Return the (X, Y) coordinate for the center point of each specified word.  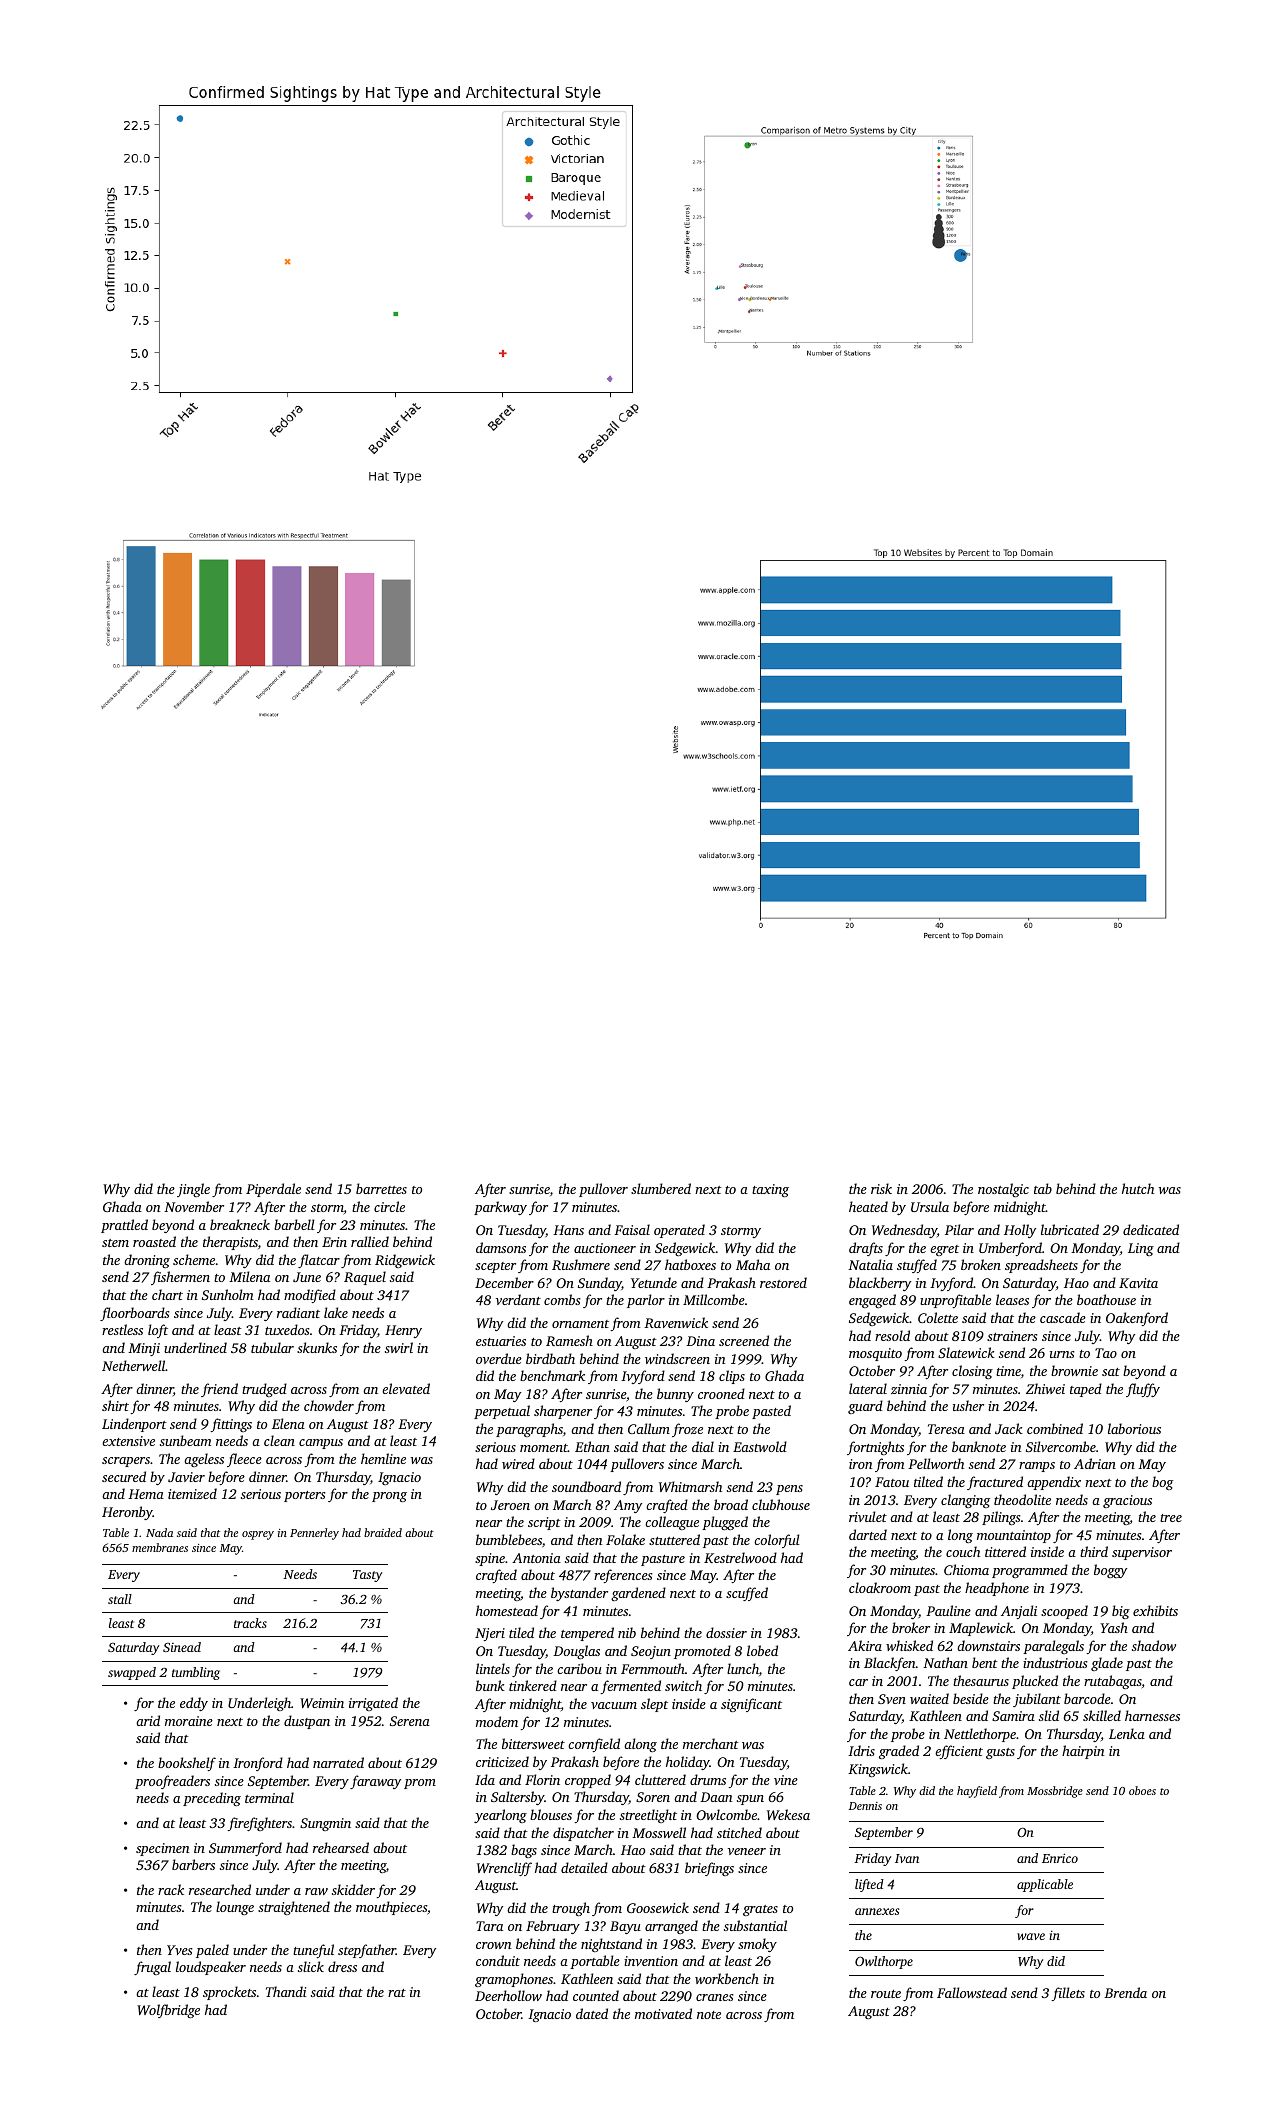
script (544, 1523)
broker (911, 1627)
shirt (115, 1405)
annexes (877, 1911)
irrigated (373, 1704)
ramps (1037, 1467)
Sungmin (325, 1824)
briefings (709, 1869)
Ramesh (569, 1340)
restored (783, 1282)
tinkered (533, 1685)
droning (147, 1261)
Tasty (367, 1576)
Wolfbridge (168, 2011)
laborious (1134, 1428)
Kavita (1138, 1283)
